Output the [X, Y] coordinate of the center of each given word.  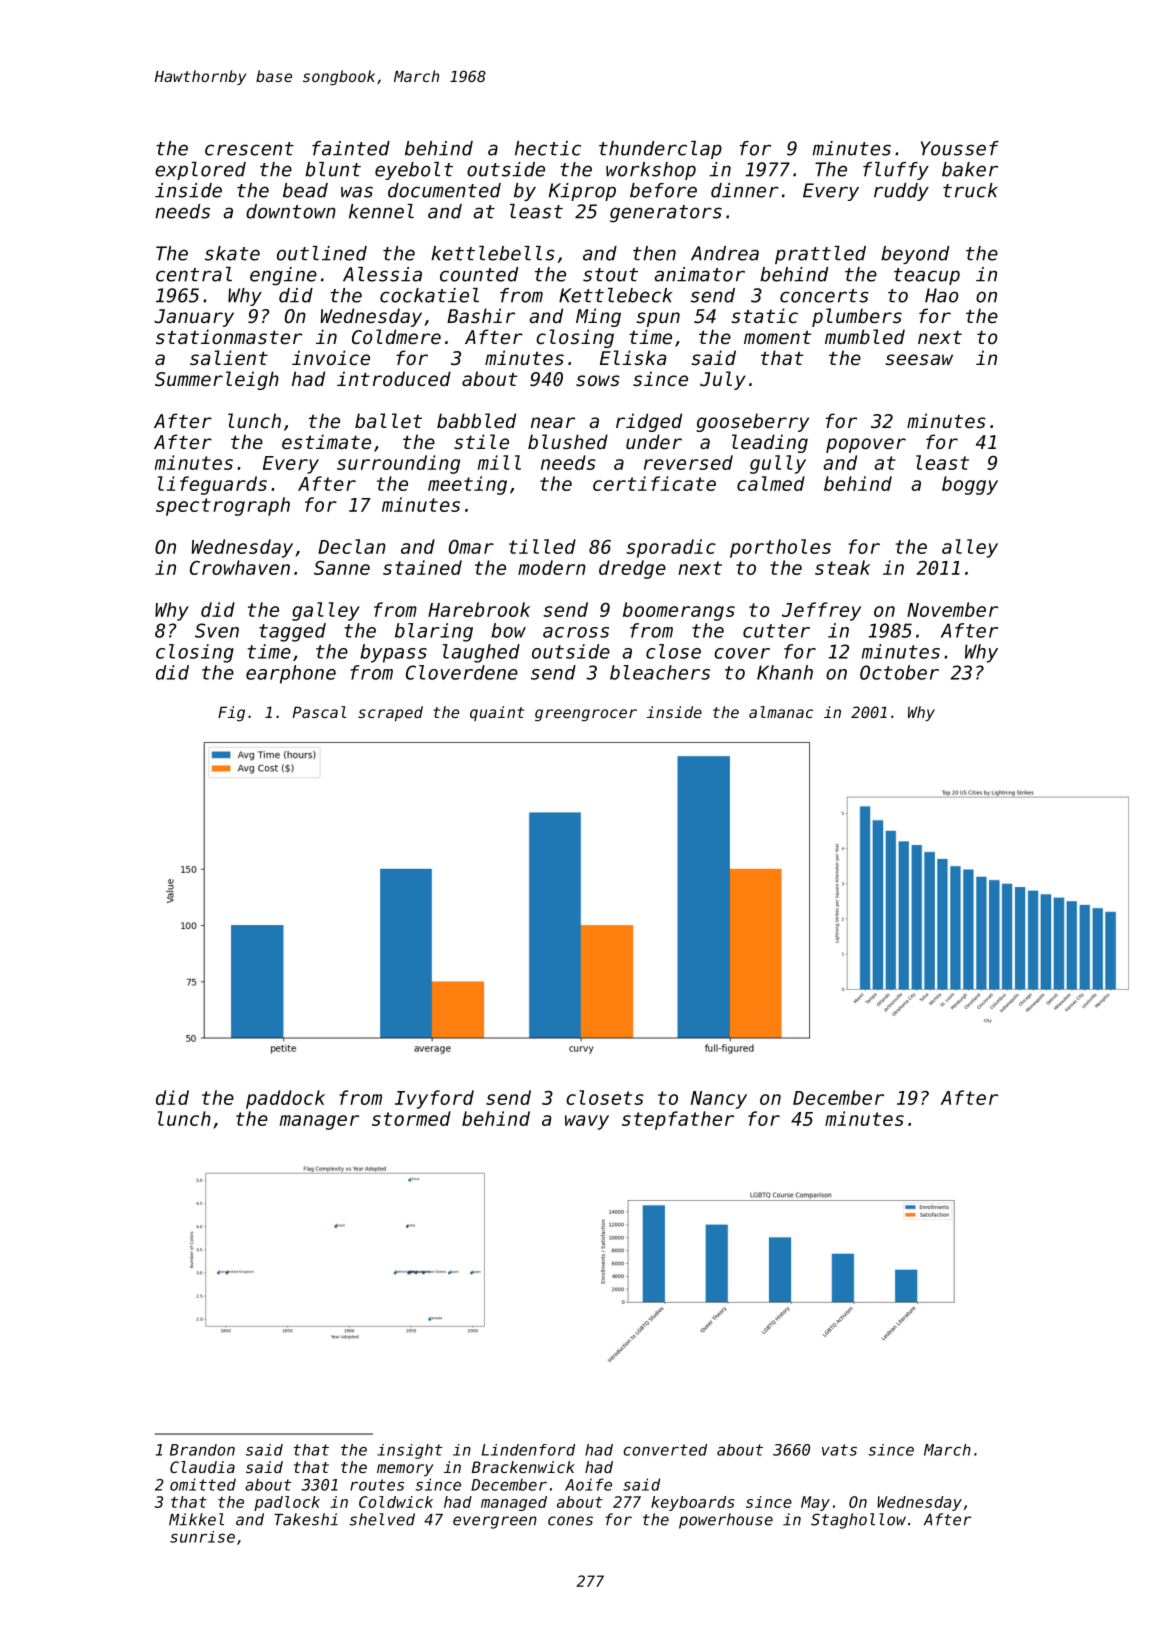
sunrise [202, 1537]
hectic [548, 148]
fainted [351, 148]
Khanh [785, 672]
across [576, 632]
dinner [745, 190]
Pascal [319, 712]
